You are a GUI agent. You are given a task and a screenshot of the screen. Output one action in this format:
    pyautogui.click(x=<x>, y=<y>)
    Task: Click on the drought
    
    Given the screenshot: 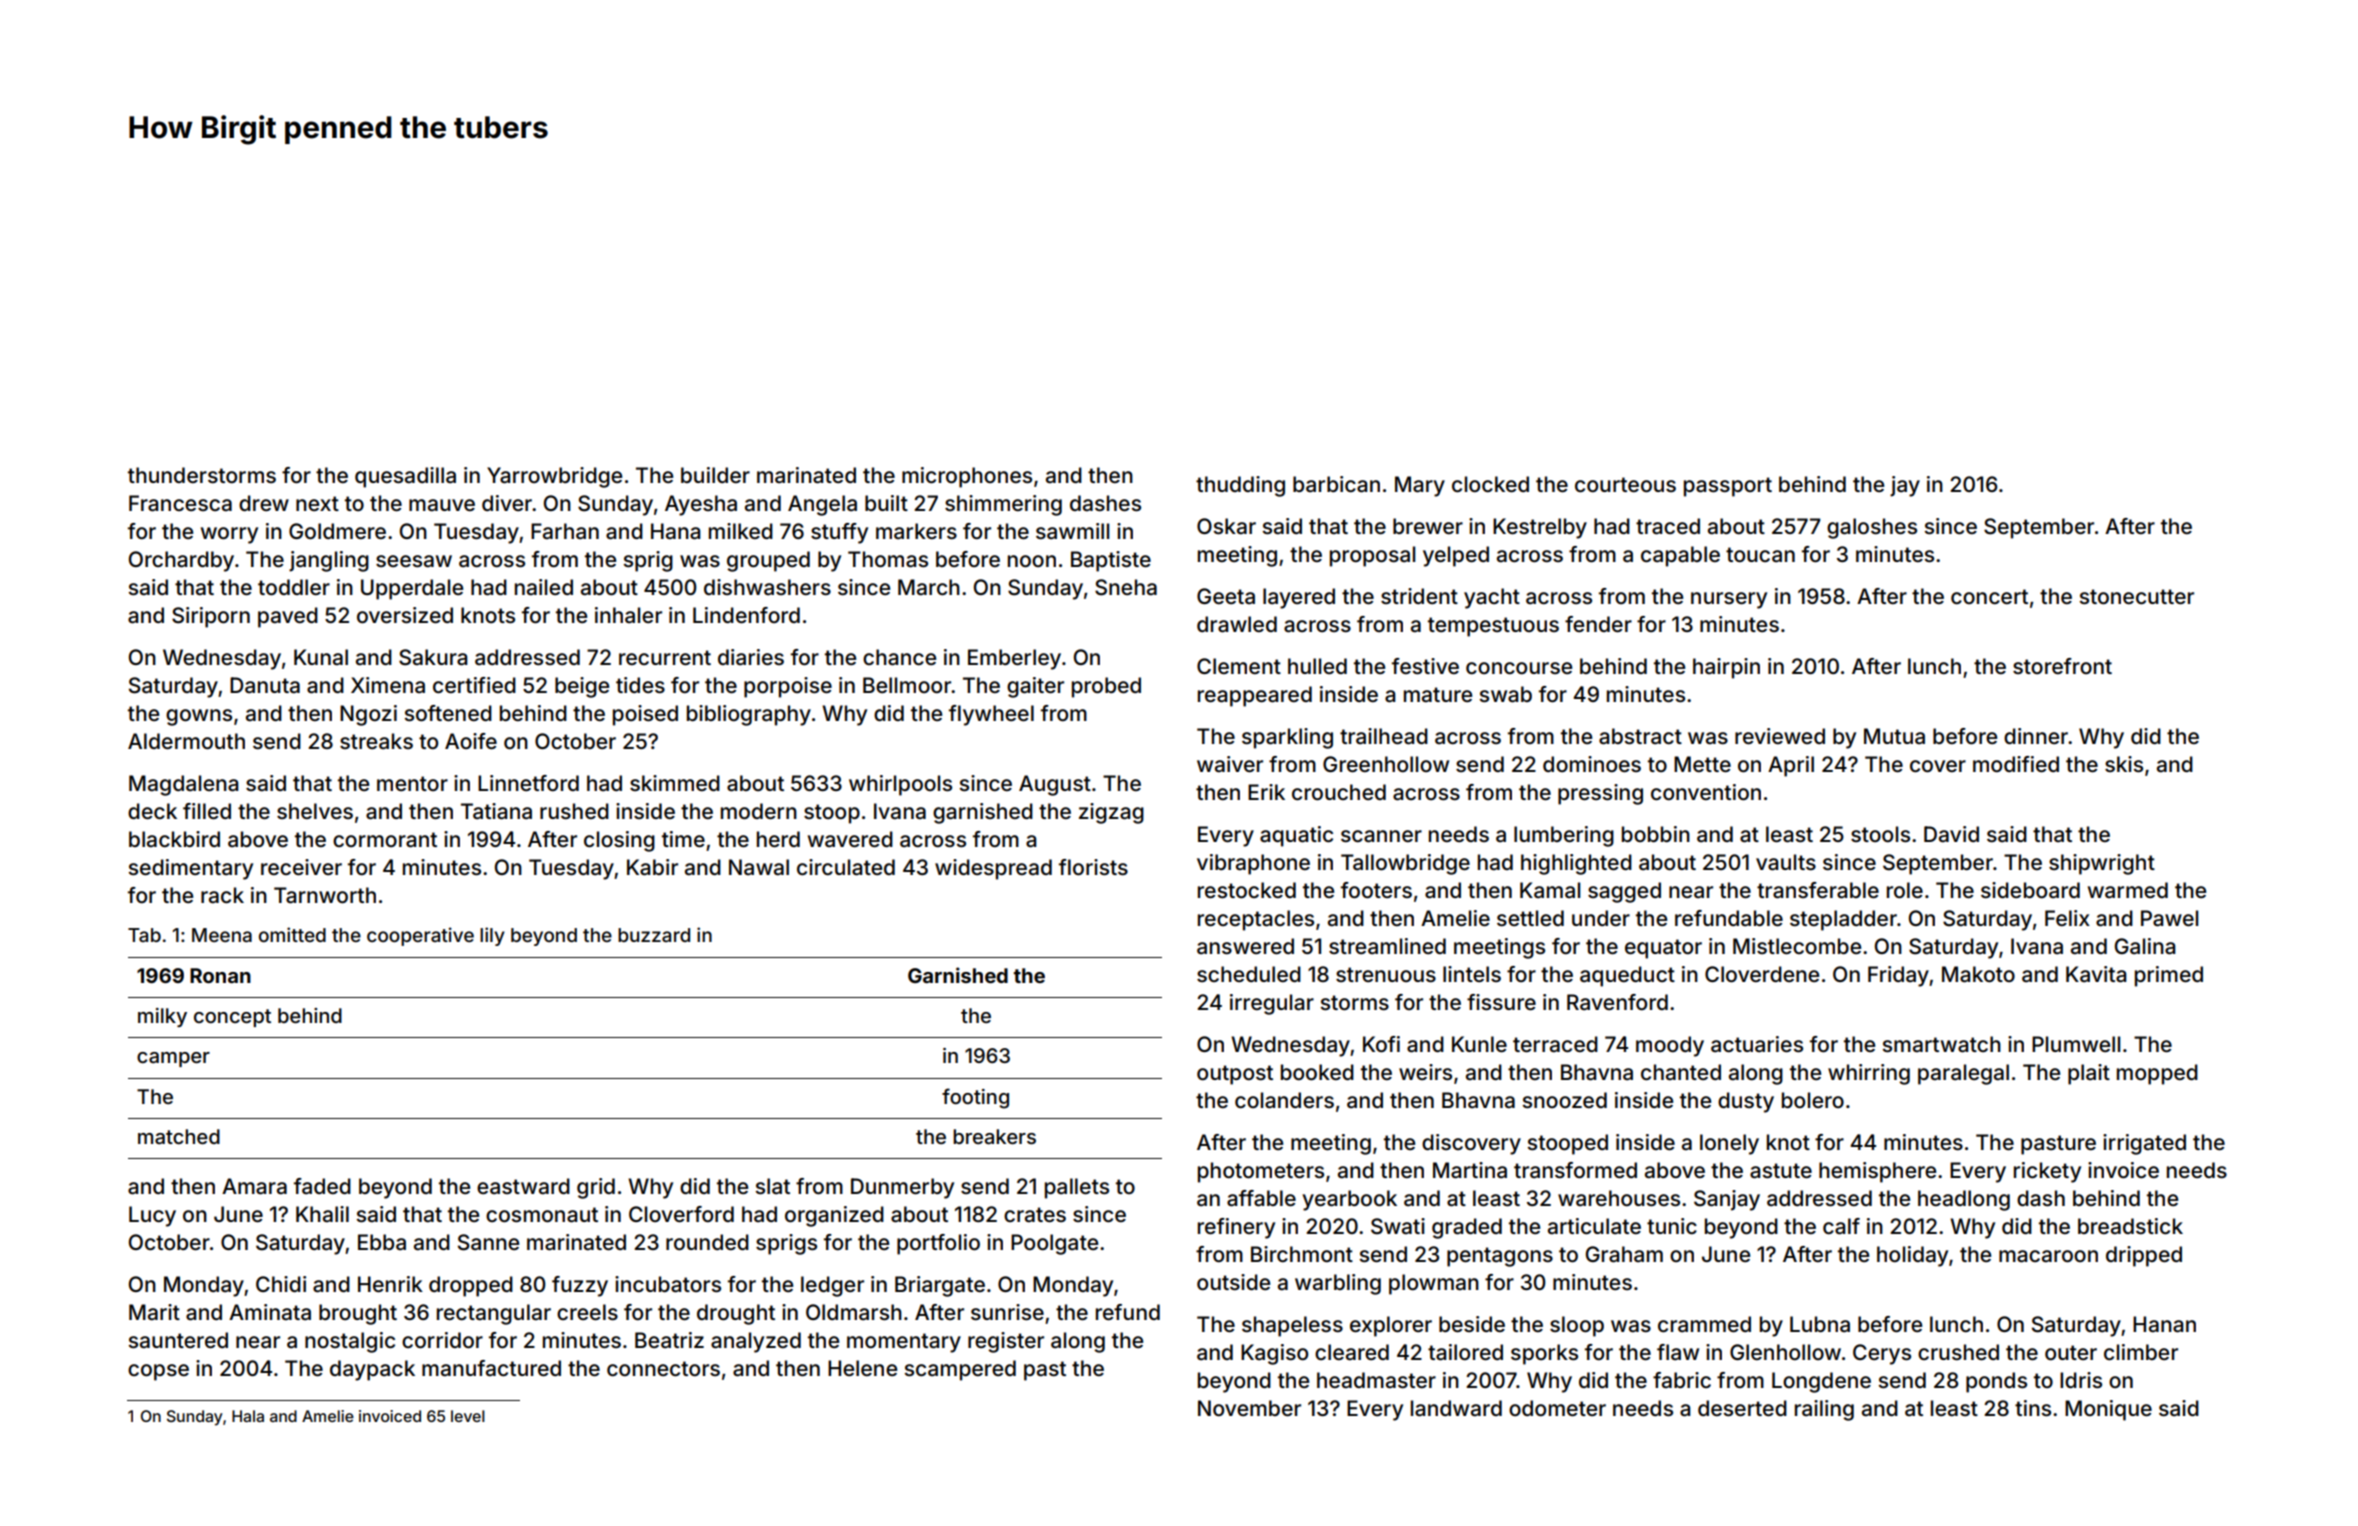 What is the action you would take?
    pyautogui.click(x=736, y=1314)
